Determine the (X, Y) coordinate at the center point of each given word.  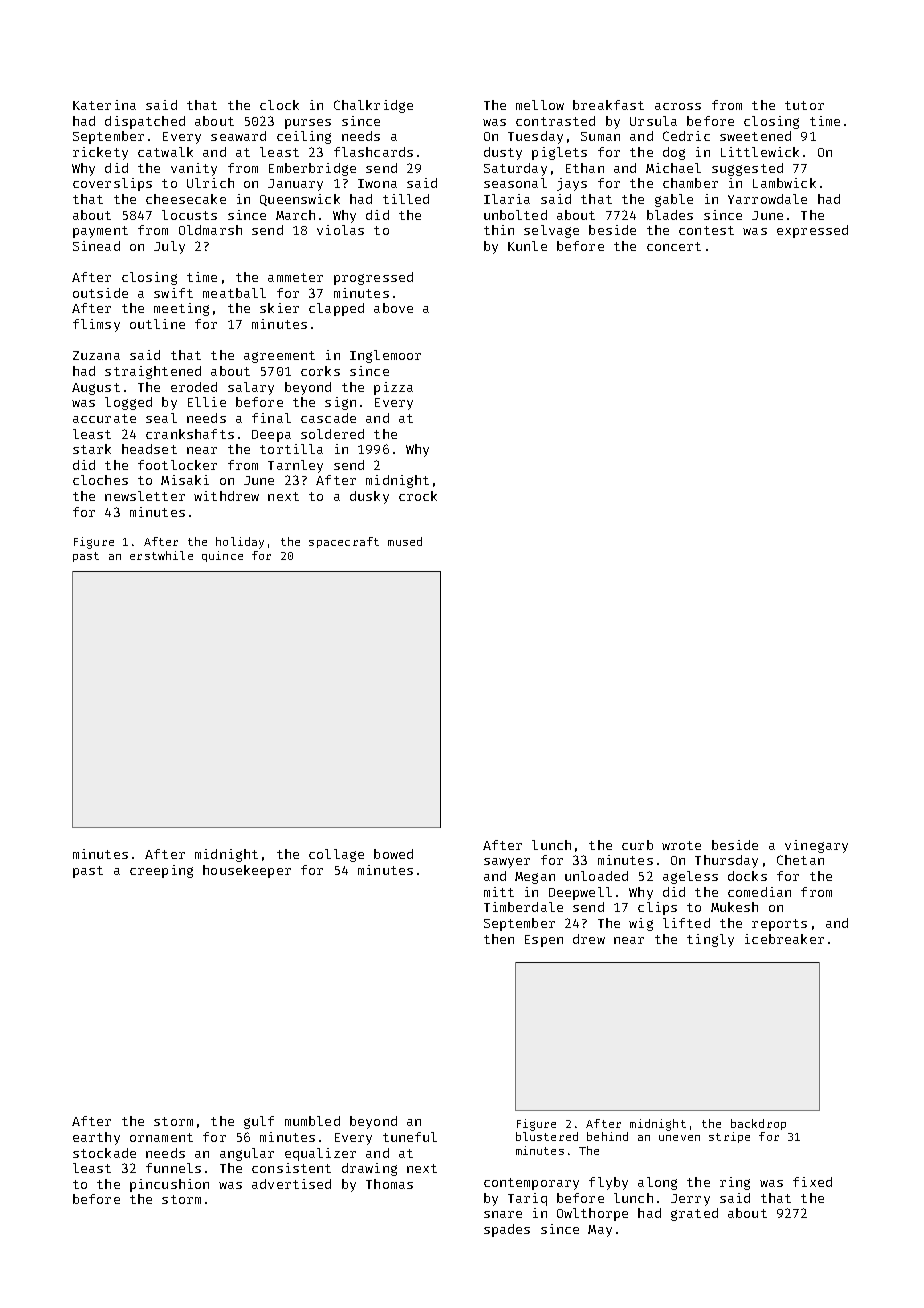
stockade (104, 1153)
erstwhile (161, 555)
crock (418, 496)
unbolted (515, 215)
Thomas (389, 1184)
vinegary (816, 846)
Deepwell (580, 893)
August (96, 389)
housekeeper (247, 871)
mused (405, 541)
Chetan (800, 860)
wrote (681, 845)
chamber (690, 183)
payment (100, 232)
